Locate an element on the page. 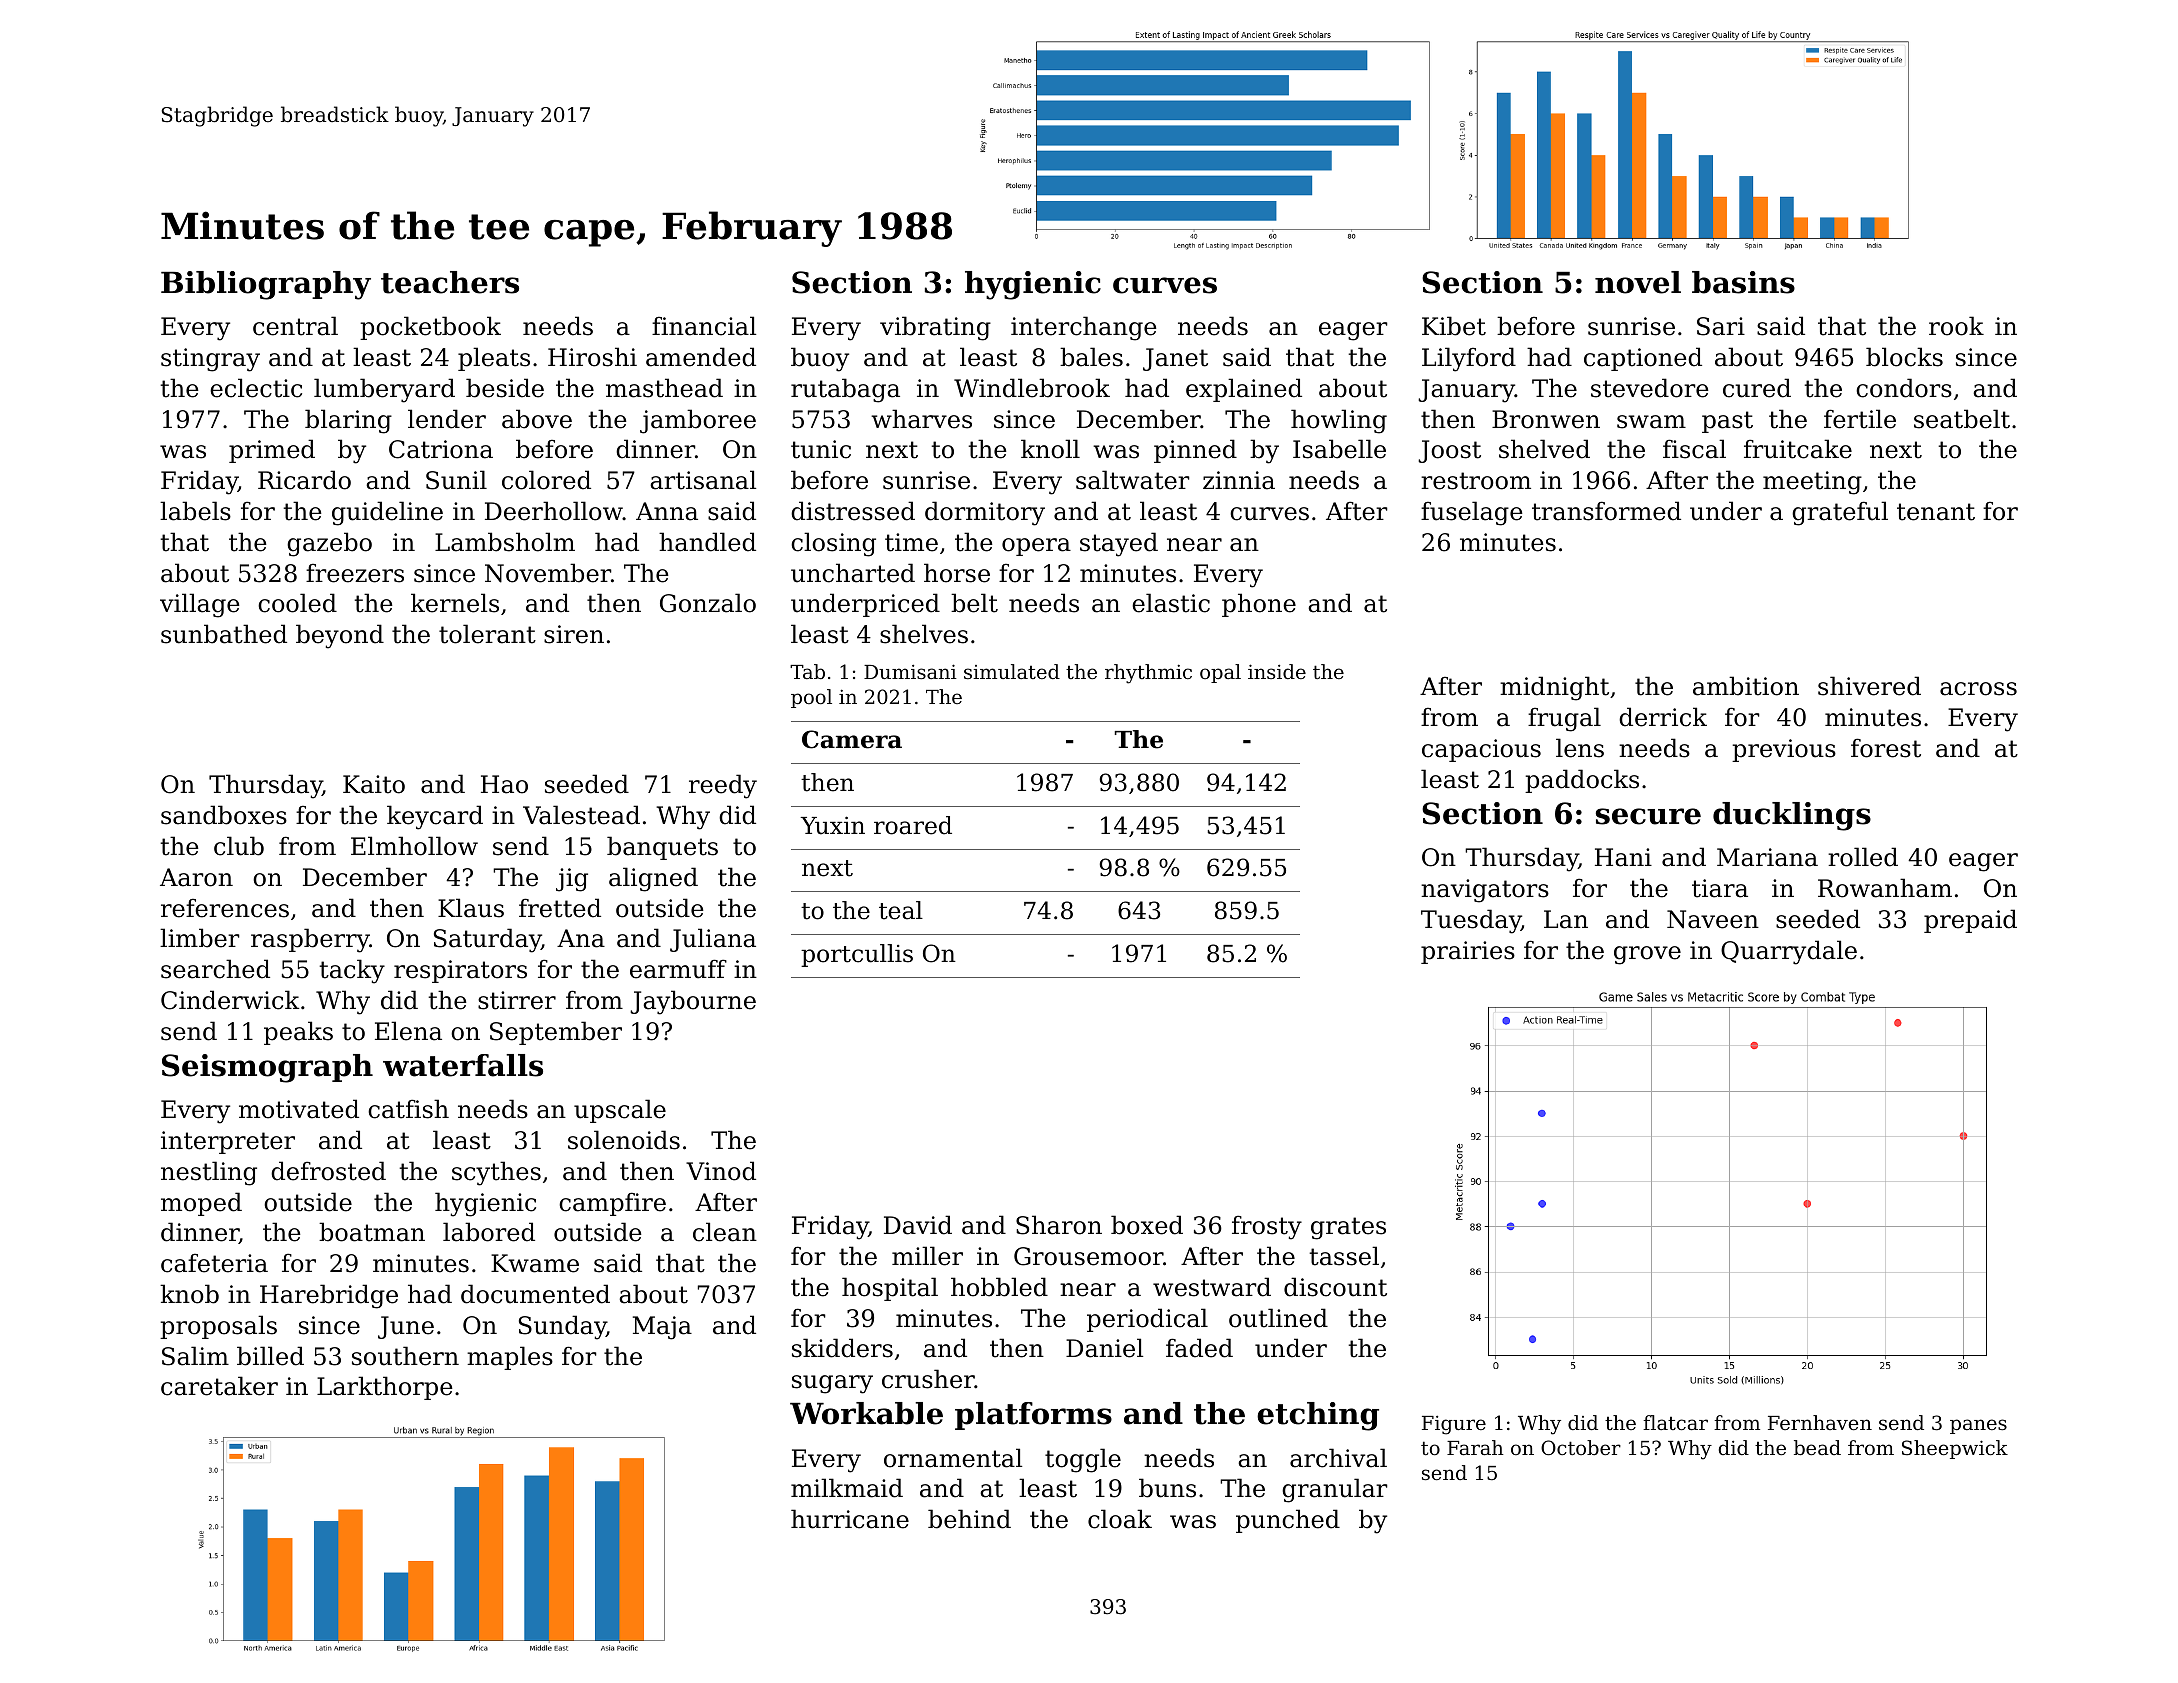 This document has width=2178, height=1683. basins is located at coordinates (1743, 282).
